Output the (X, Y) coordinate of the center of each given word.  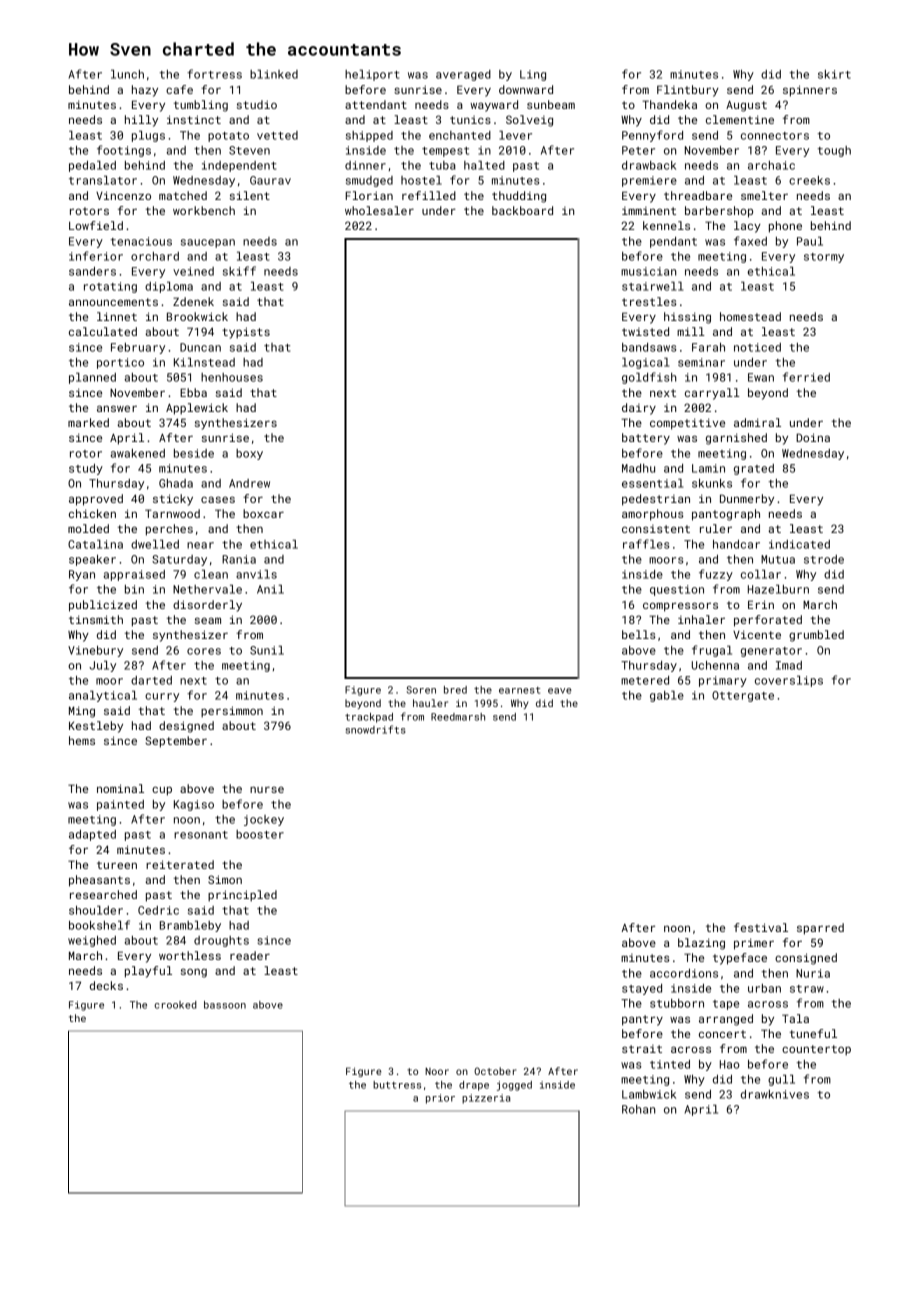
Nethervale (207, 589)
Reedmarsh (458, 717)
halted (484, 165)
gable (667, 696)
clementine (740, 119)
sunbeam (551, 104)
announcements (113, 302)
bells (639, 634)
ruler (716, 528)
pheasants (99, 881)
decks (106, 985)
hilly (141, 121)
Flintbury (688, 91)
